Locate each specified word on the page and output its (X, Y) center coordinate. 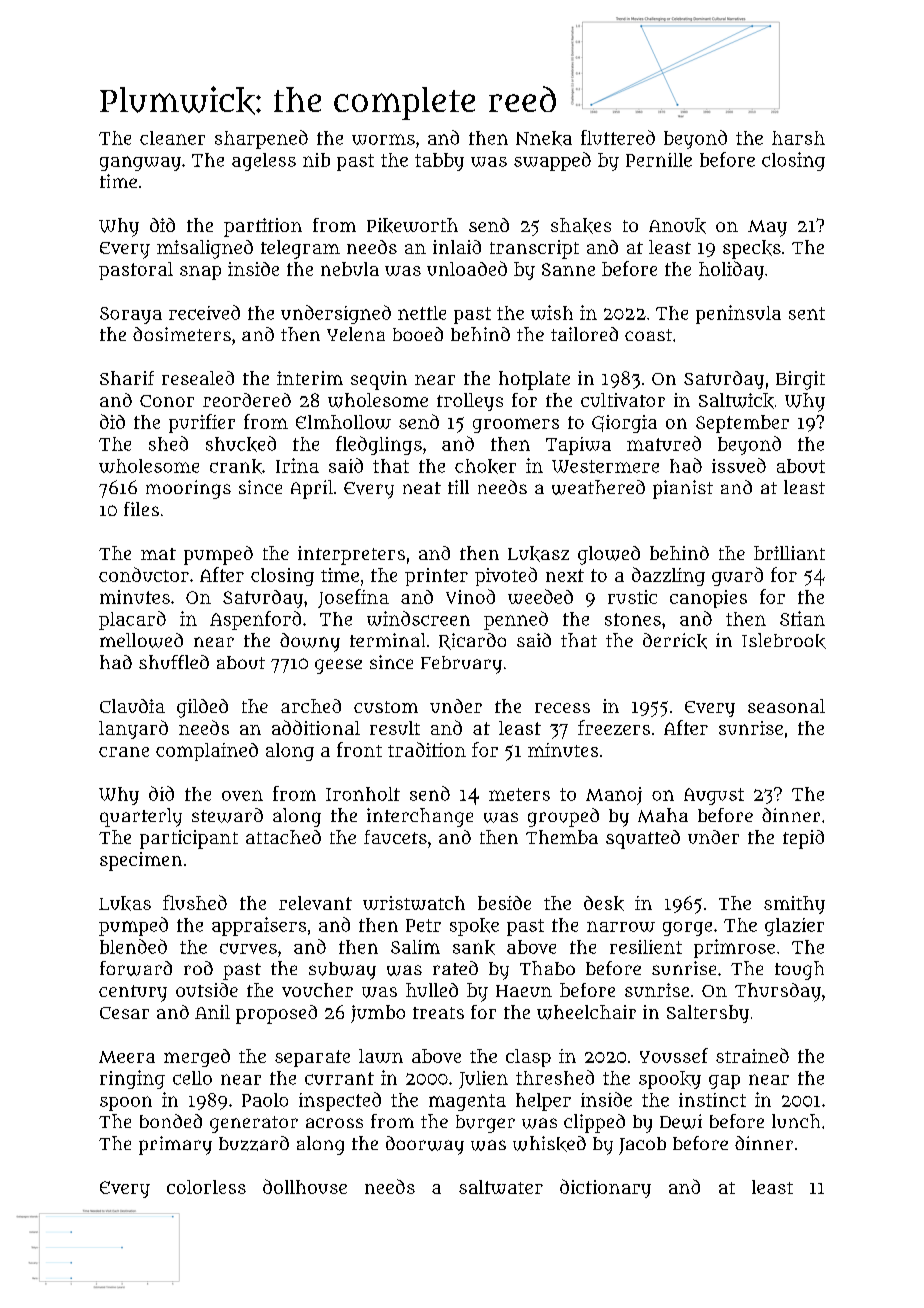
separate (312, 1058)
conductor (144, 574)
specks (752, 249)
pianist (683, 489)
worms (383, 139)
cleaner (172, 138)
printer (436, 577)
